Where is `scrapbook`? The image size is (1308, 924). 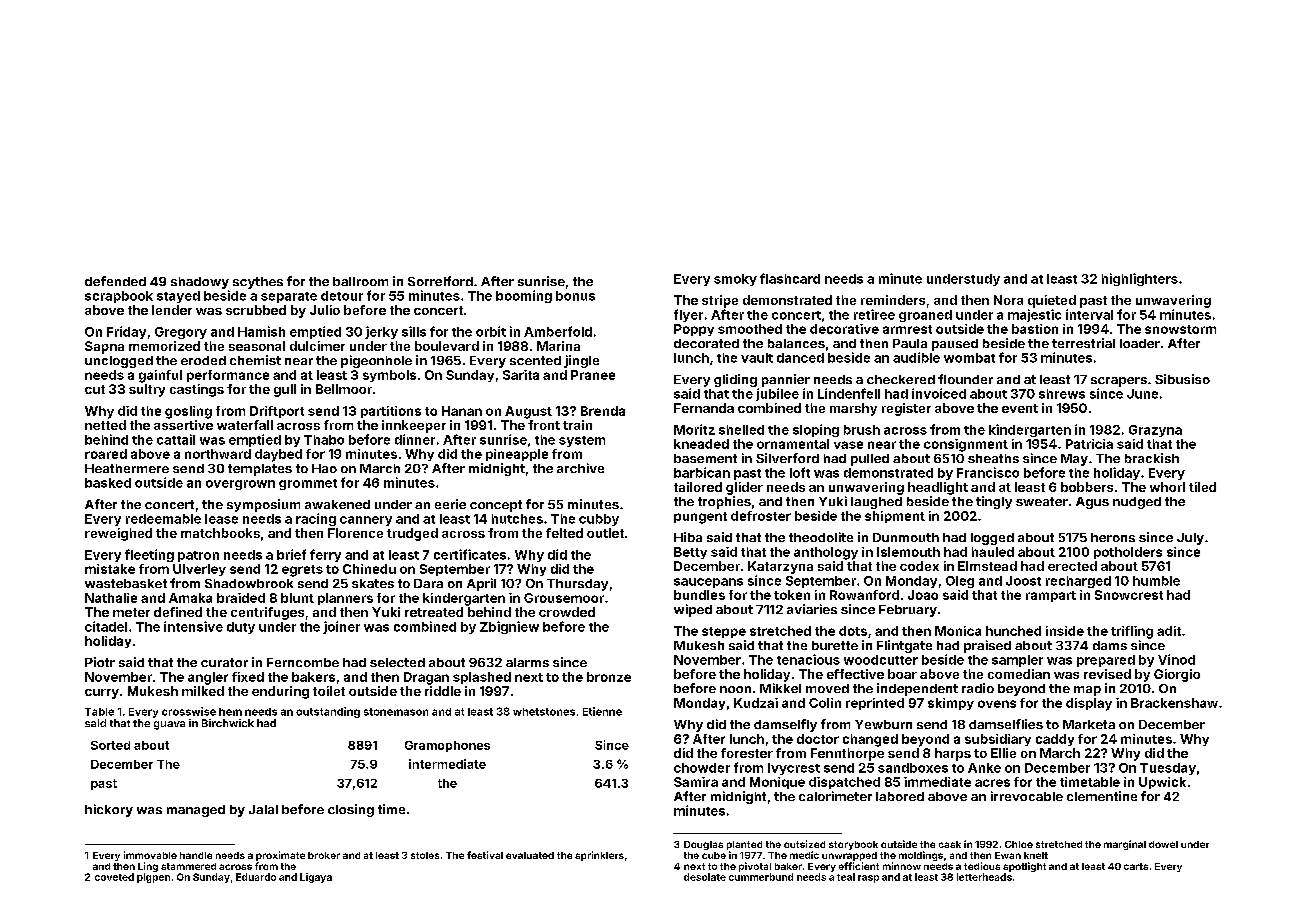
scrapbook is located at coordinates (119, 297).
